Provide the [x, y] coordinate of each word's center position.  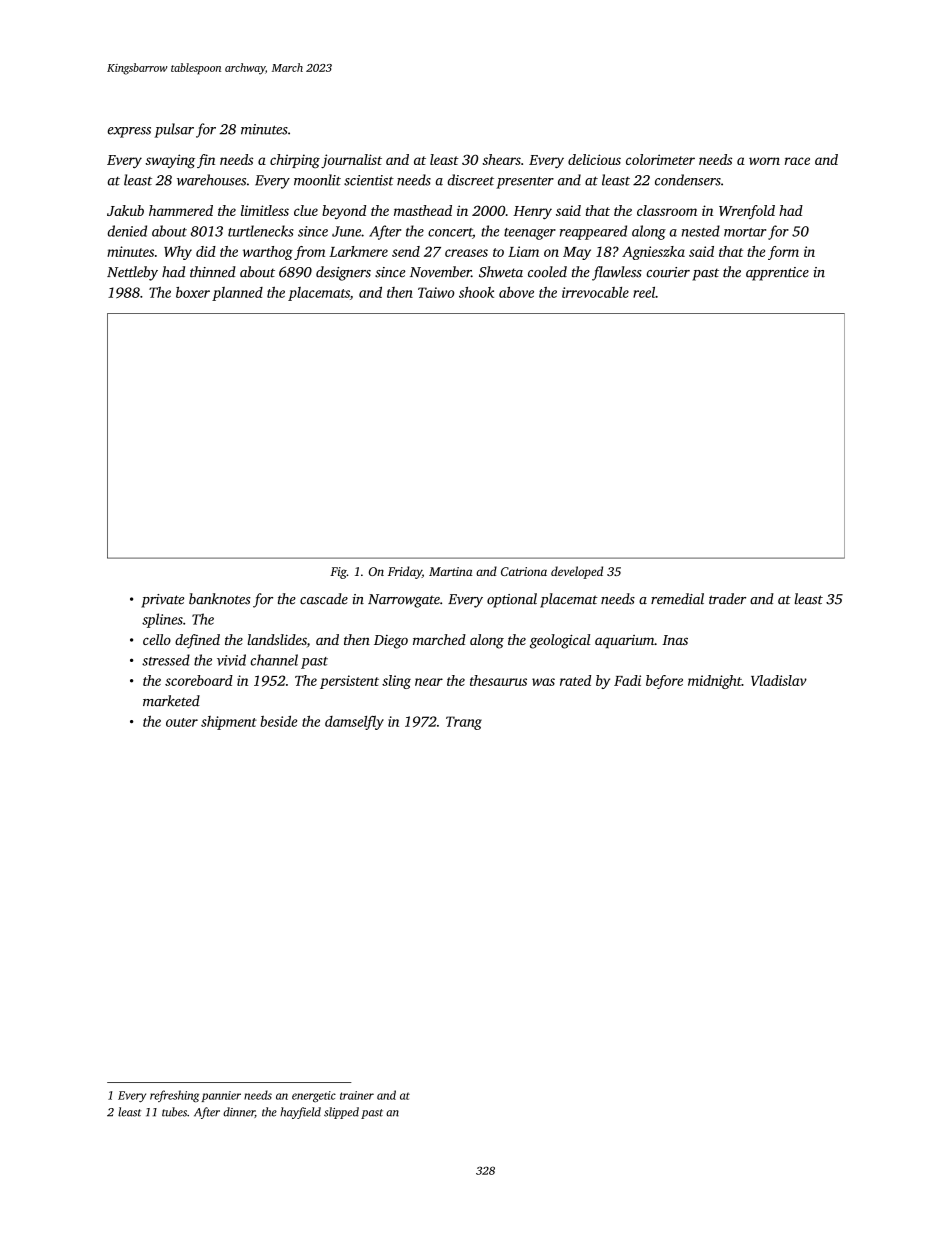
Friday [405, 572]
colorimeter [660, 159]
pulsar [174, 130]
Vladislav [779, 680]
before [664, 682]
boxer [193, 292]
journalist [351, 161]
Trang [464, 723]
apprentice [777, 274]
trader [727, 599]
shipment [229, 723]
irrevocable [595, 292]
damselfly [354, 723]
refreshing [174, 1096]
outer [182, 722]
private [162, 601]
